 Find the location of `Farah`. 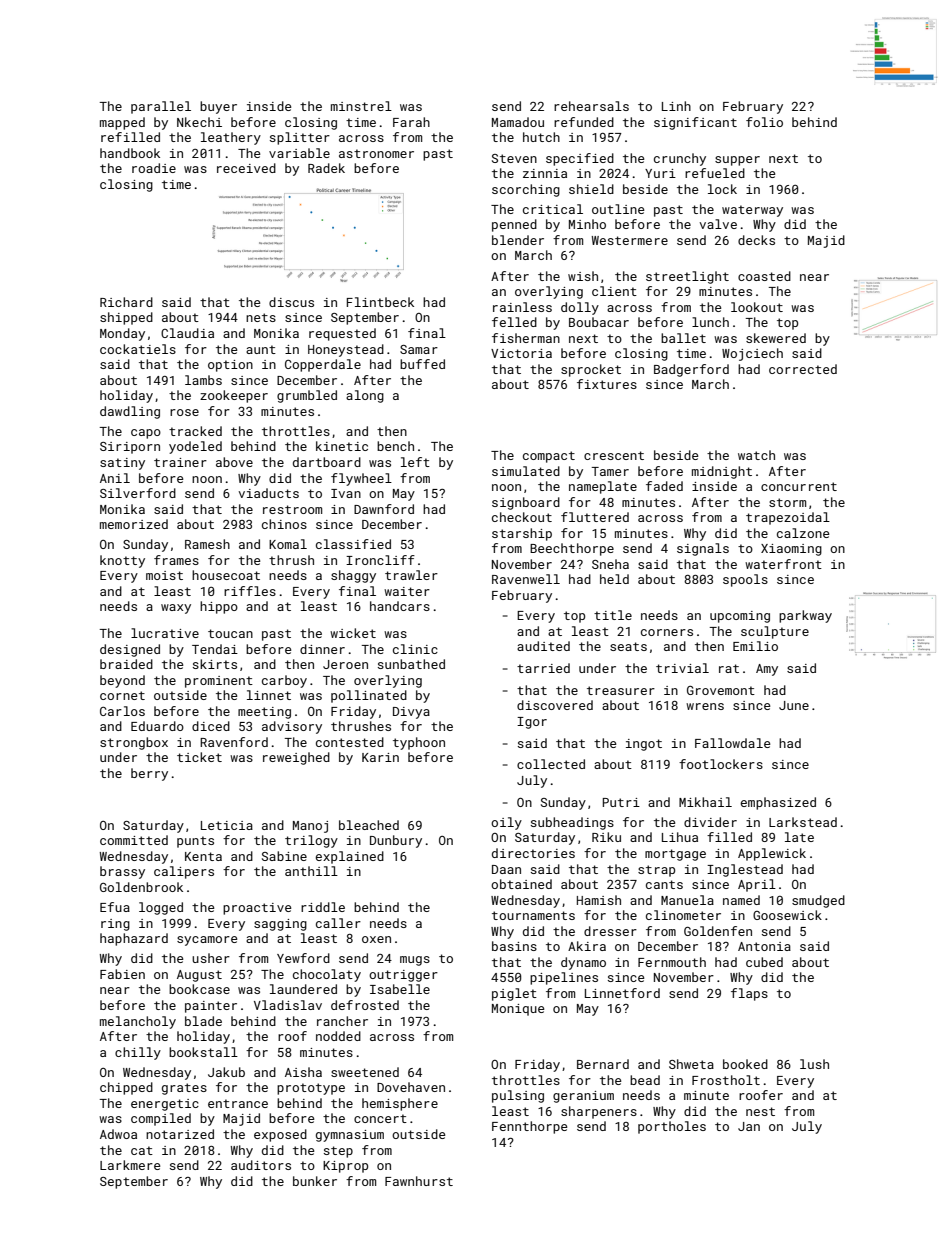

Farah is located at coordinates (411, 122).
